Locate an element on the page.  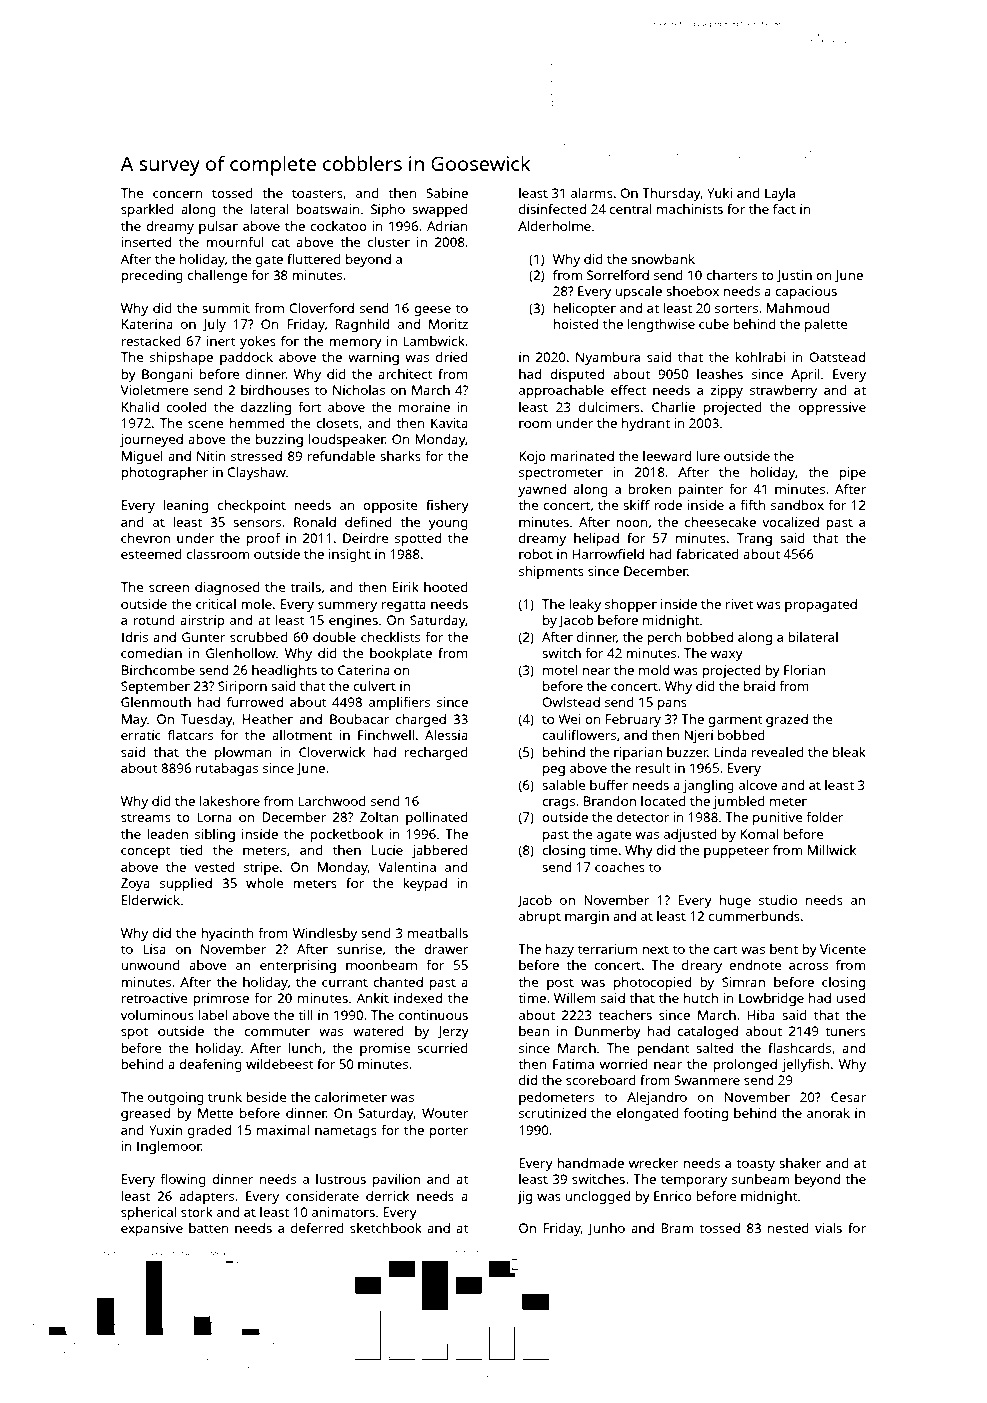
greased is located at coordinates (145, 1114).
